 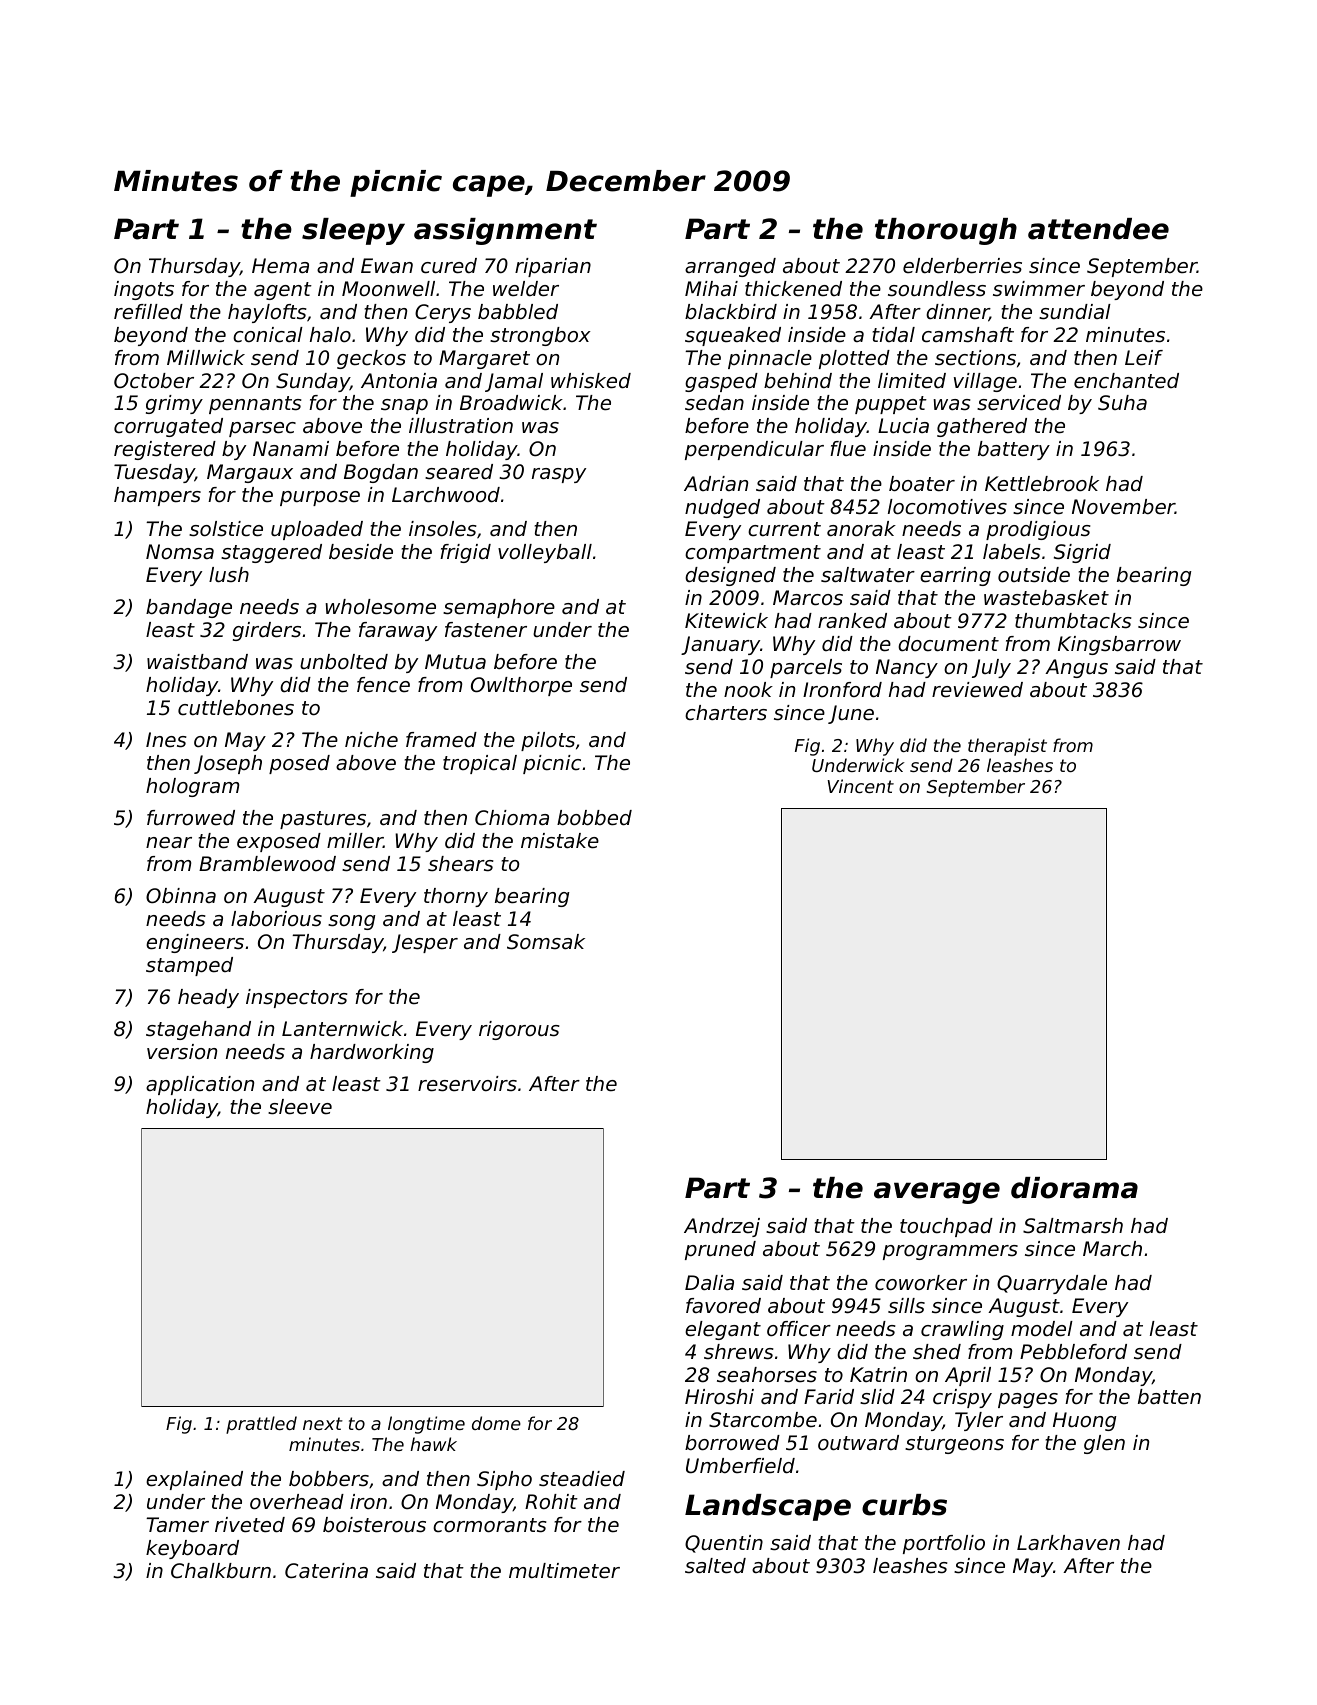 What do you see at coordinates (1014, 450) in the image?
I see `battery` at bounding box center [1014, 450].
